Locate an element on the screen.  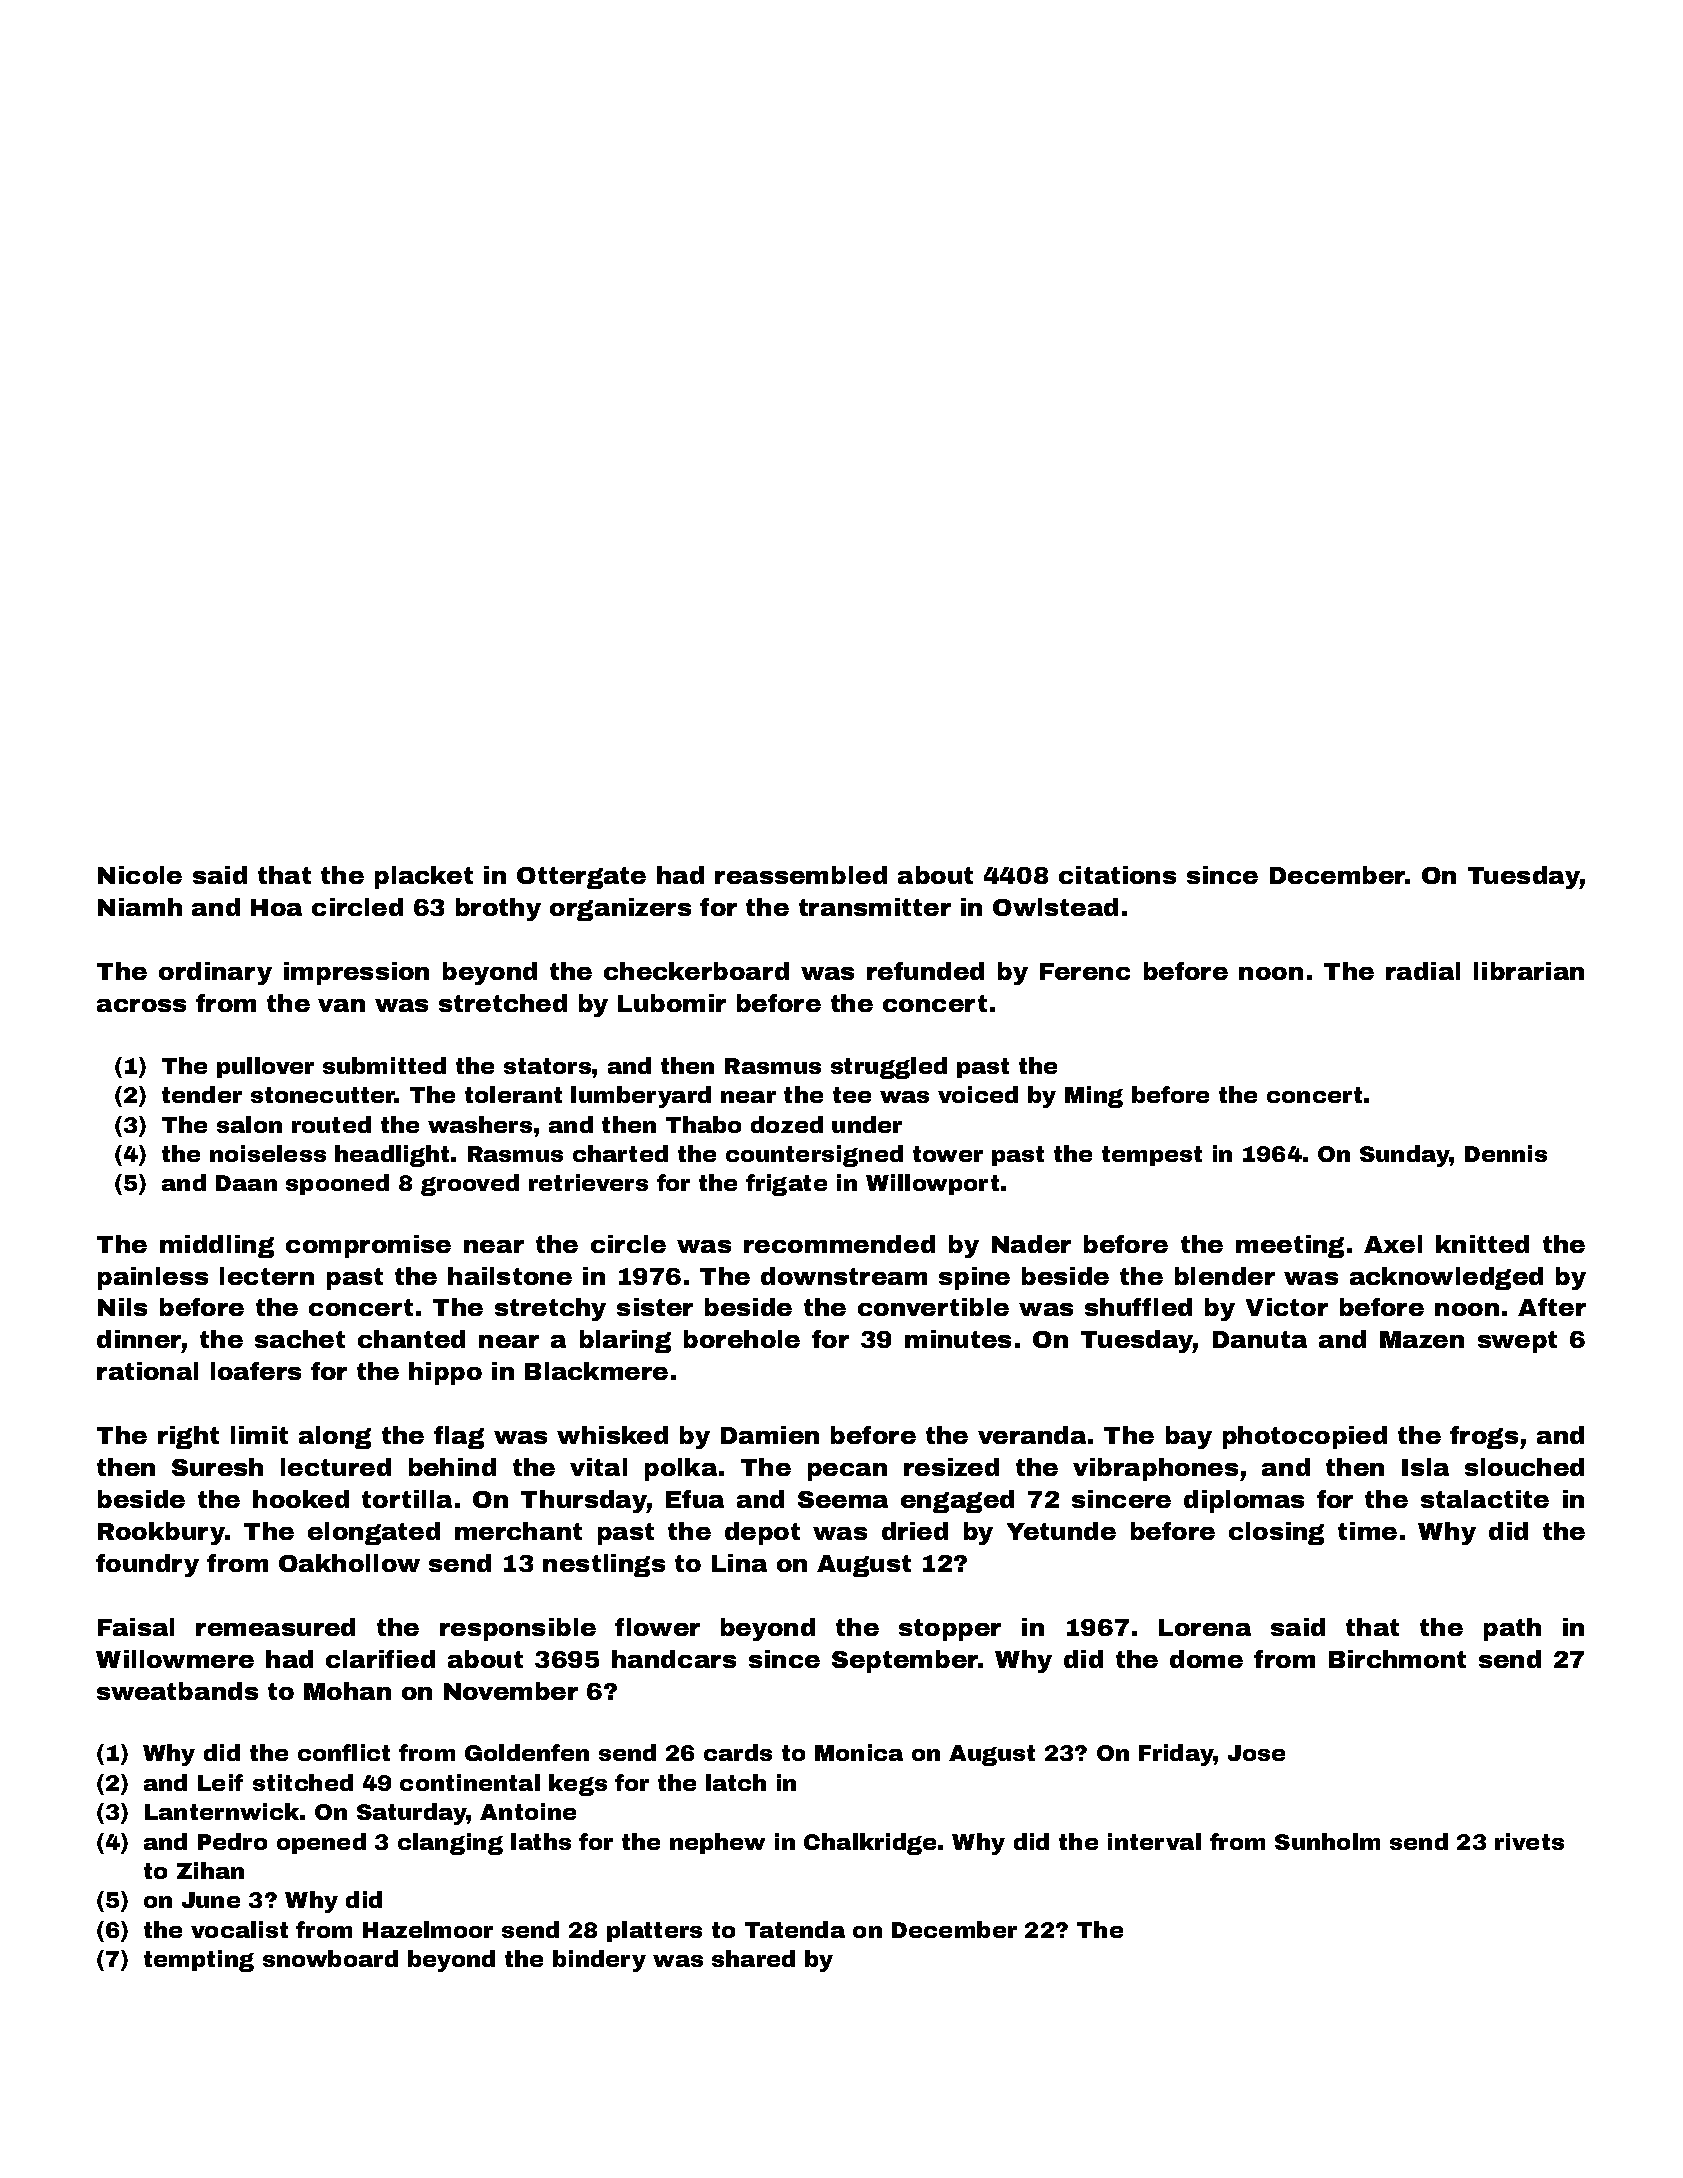
handcars is located at coordinates (674, 1659).
